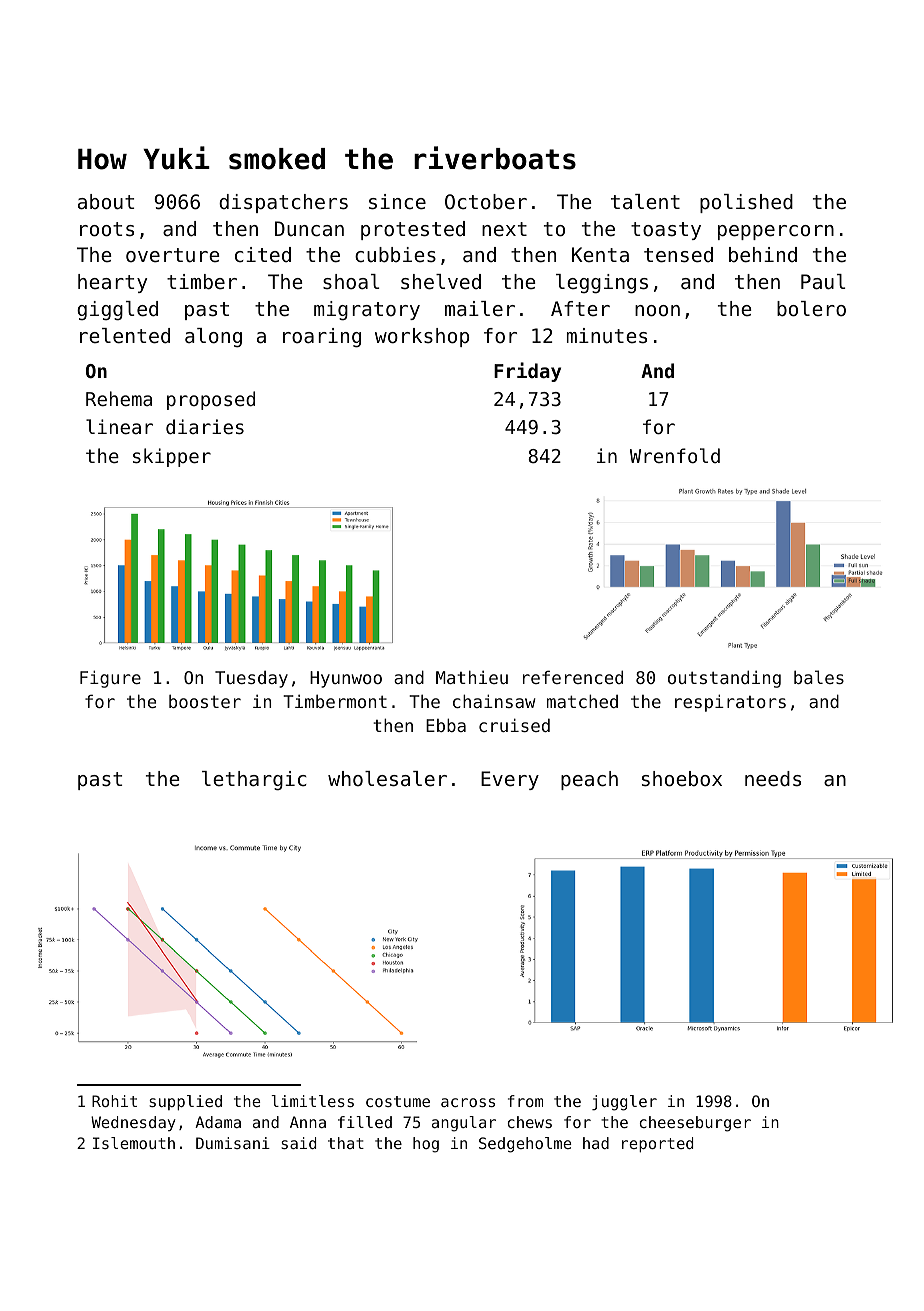 This document has height=1311, width=924. I want to click on lethargic, so click(254, 780).
